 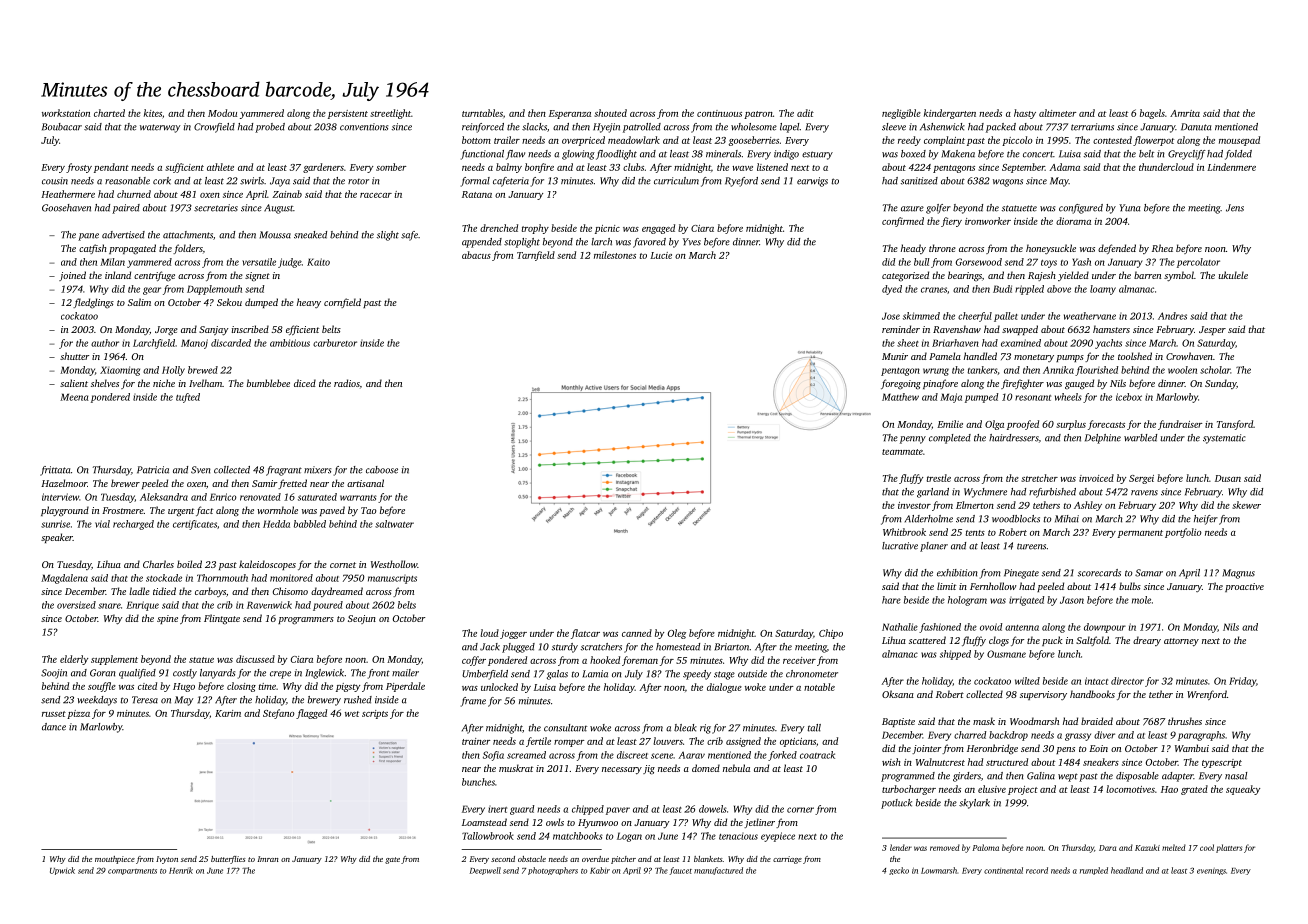 What do you see at coordinates (54, 727) in the page?
I see `dance` at bounding box center [54, 727].
